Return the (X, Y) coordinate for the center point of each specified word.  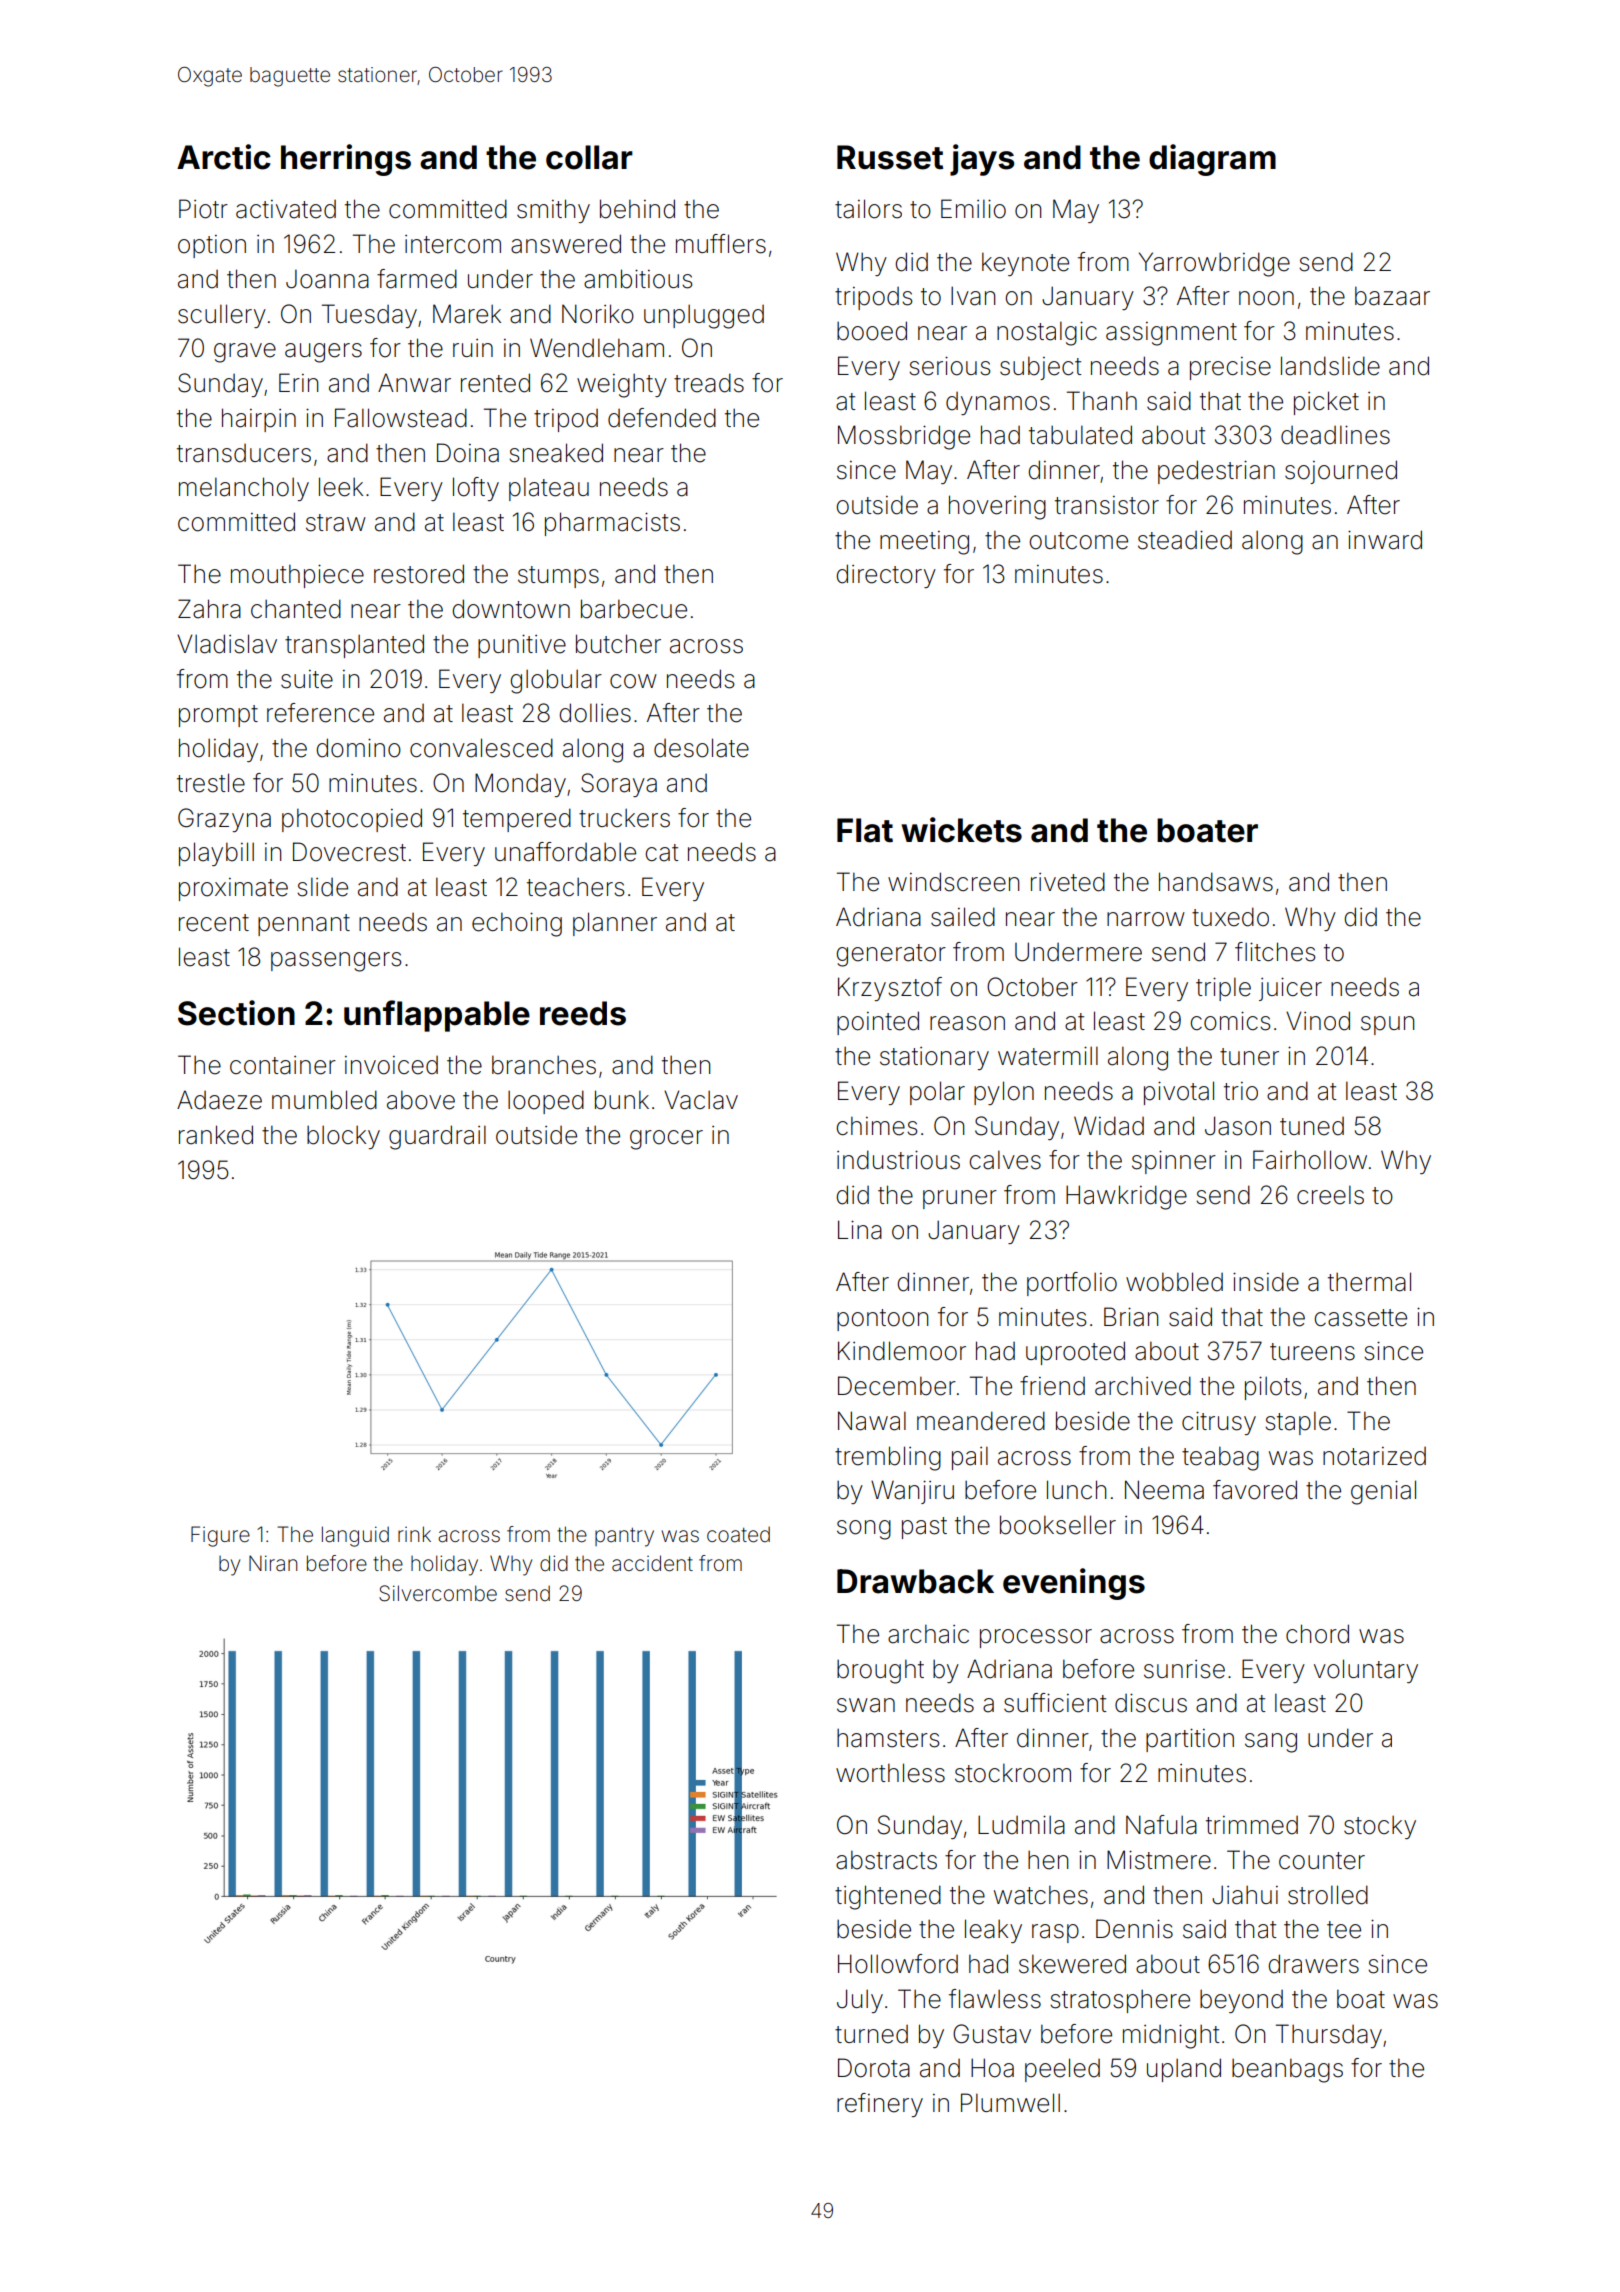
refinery (880, 2105)
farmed (417, 279)
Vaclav (701, 1100)
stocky (1380, 1827)
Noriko (598, 314)
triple (1223, 989)
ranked (216, 1135)
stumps (558, 577)
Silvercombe (438, 1593)
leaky (993, 1931)
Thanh (1102, 401)
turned (871, 2034)
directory (886, 576)
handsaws (1216, 882)
